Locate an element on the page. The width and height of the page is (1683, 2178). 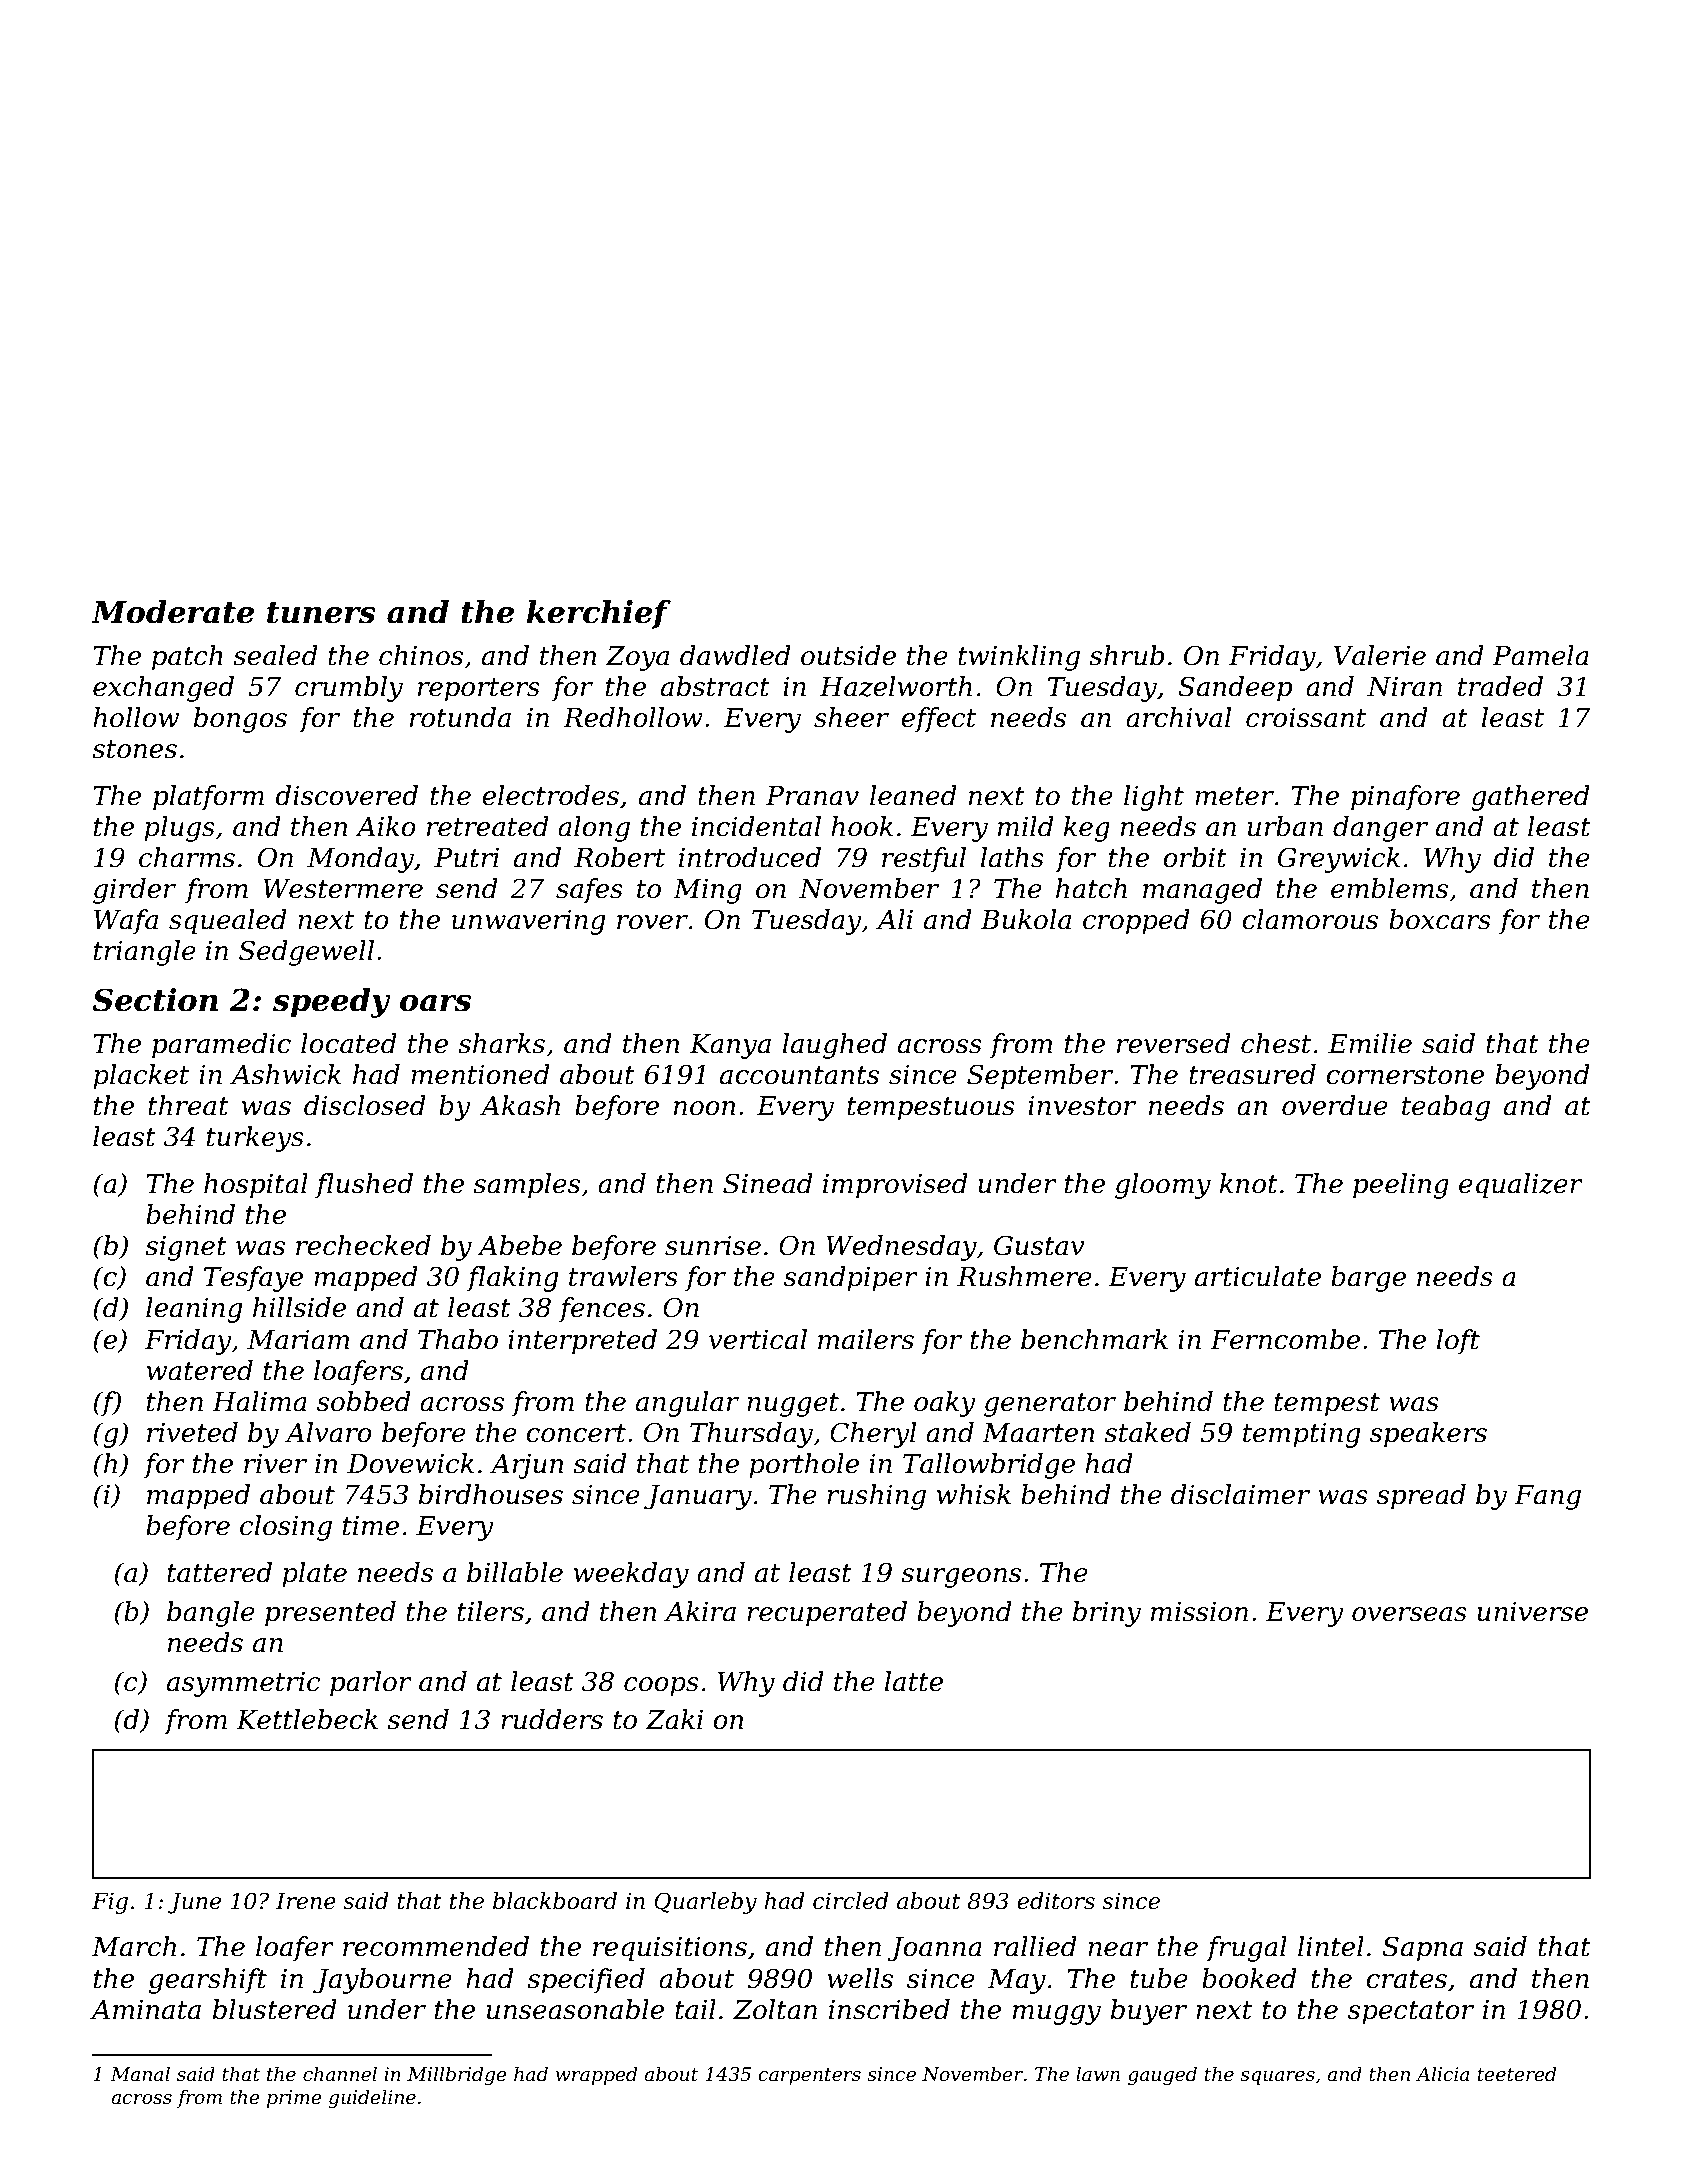
tempting is located at coordinates (1301, 1435).
